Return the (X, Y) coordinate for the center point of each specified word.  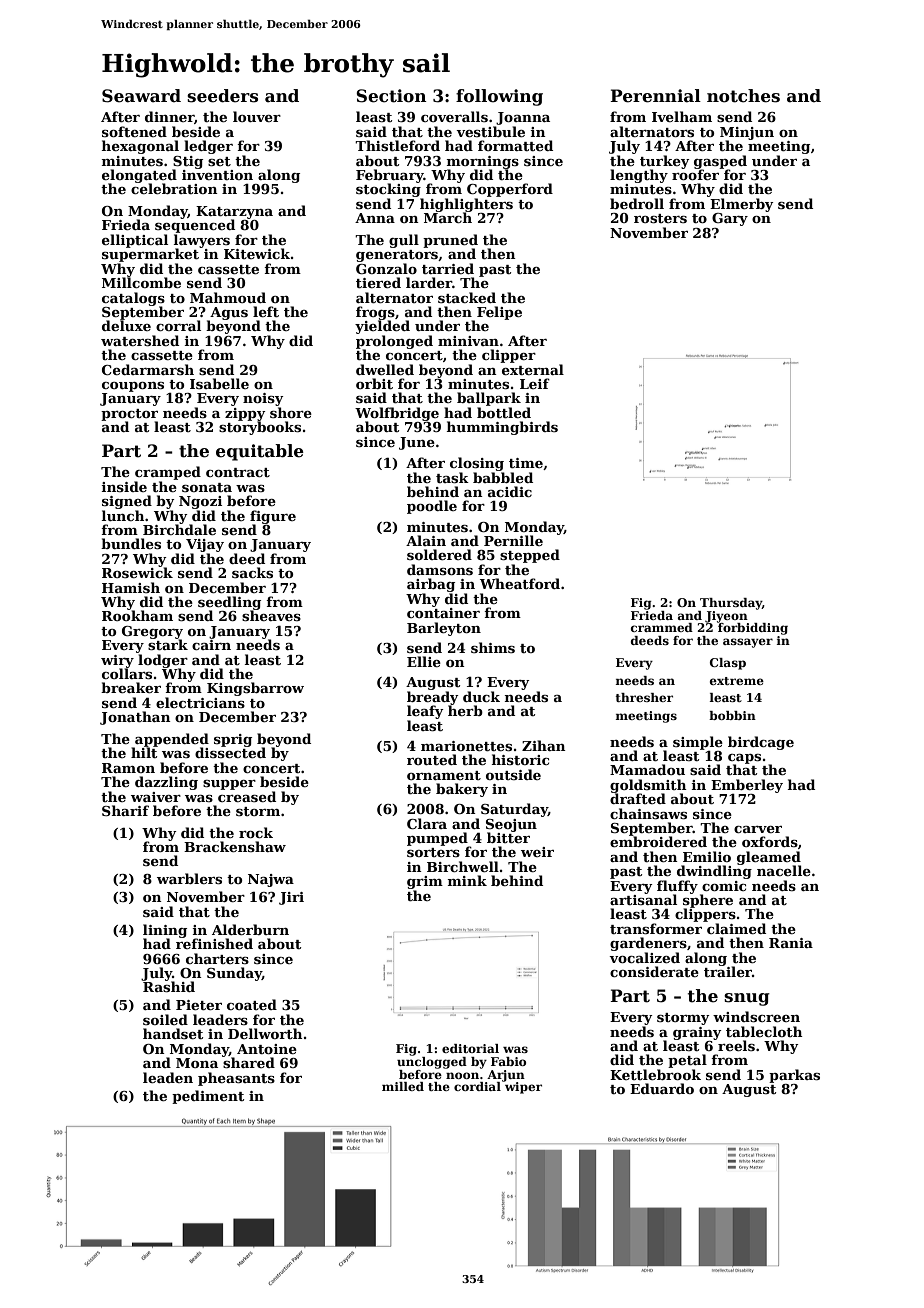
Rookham (137, 616)
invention (217, 175)
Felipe (499, 313)
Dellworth (265, 1033)
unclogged (432, 1063)
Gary (730, 219)
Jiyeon (726, 617)
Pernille (513, 540)
